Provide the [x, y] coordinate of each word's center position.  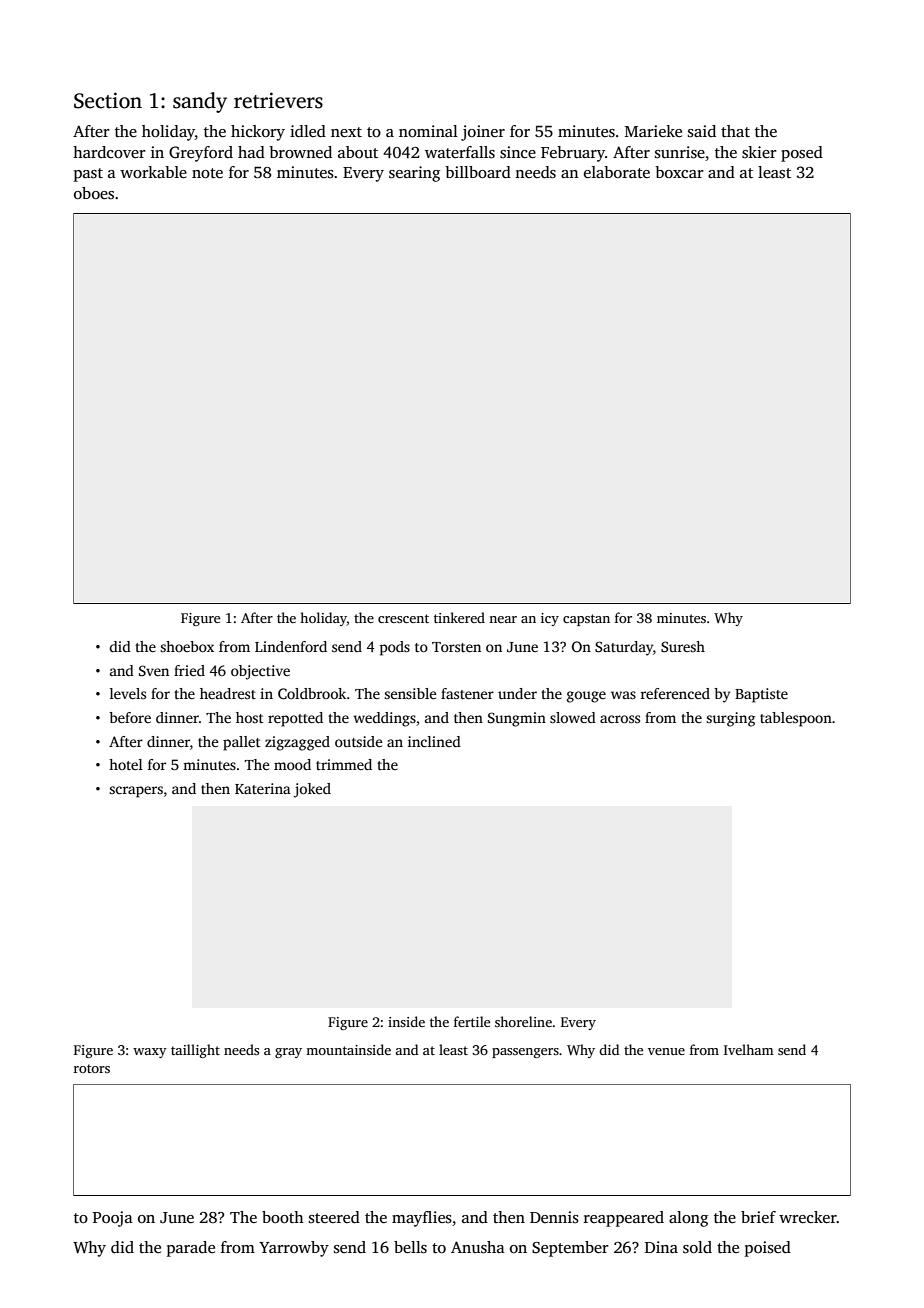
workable [153, 172]
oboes [94, 193]
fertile [472, 1021]
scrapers [136, 792]
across [620, 719]
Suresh [683, 646]
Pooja [113, 1219]
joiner [483, 133]
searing [414, 174]
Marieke [653, 131]
